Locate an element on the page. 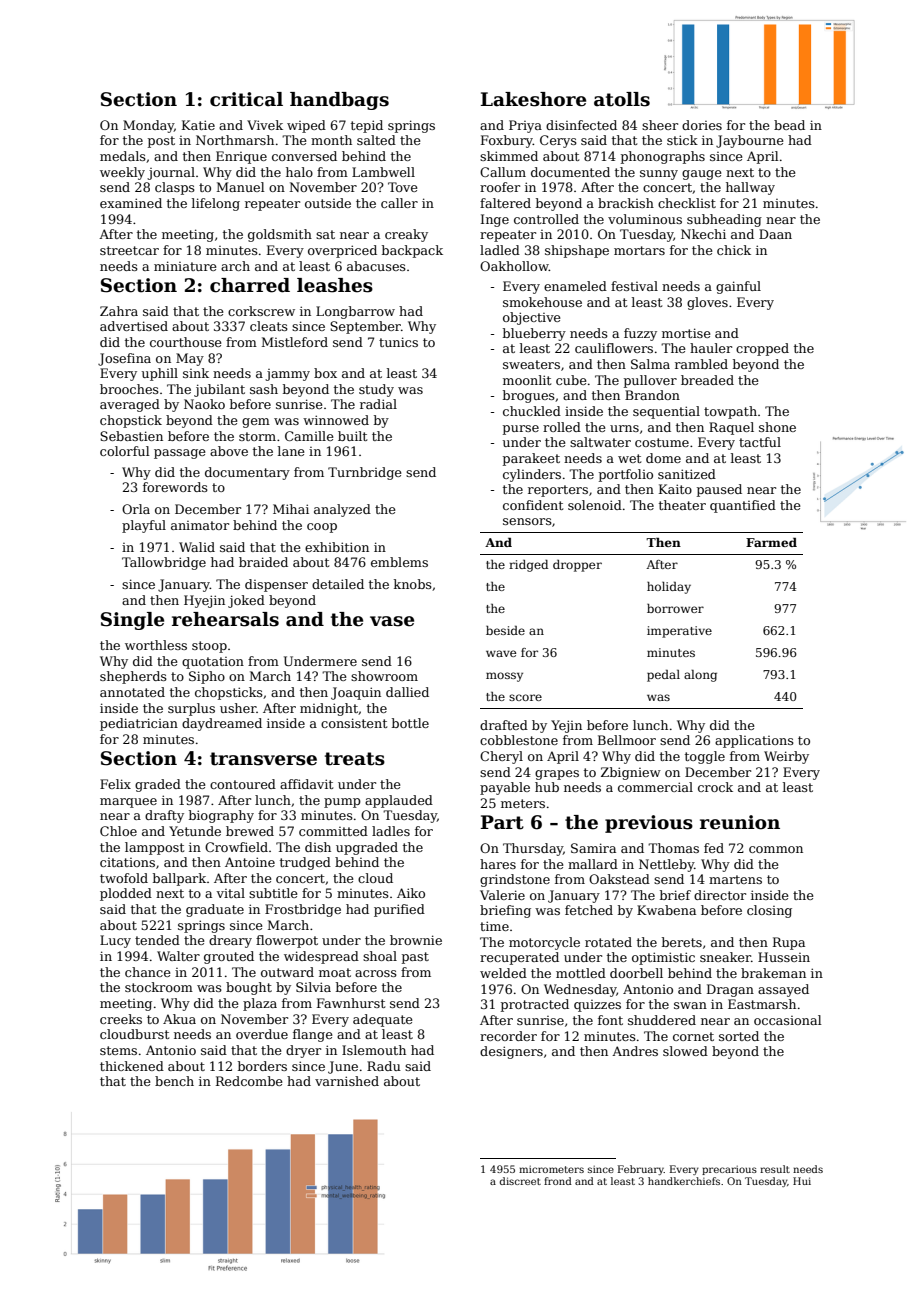  daydreamed is located at coordinates (222, 724).
